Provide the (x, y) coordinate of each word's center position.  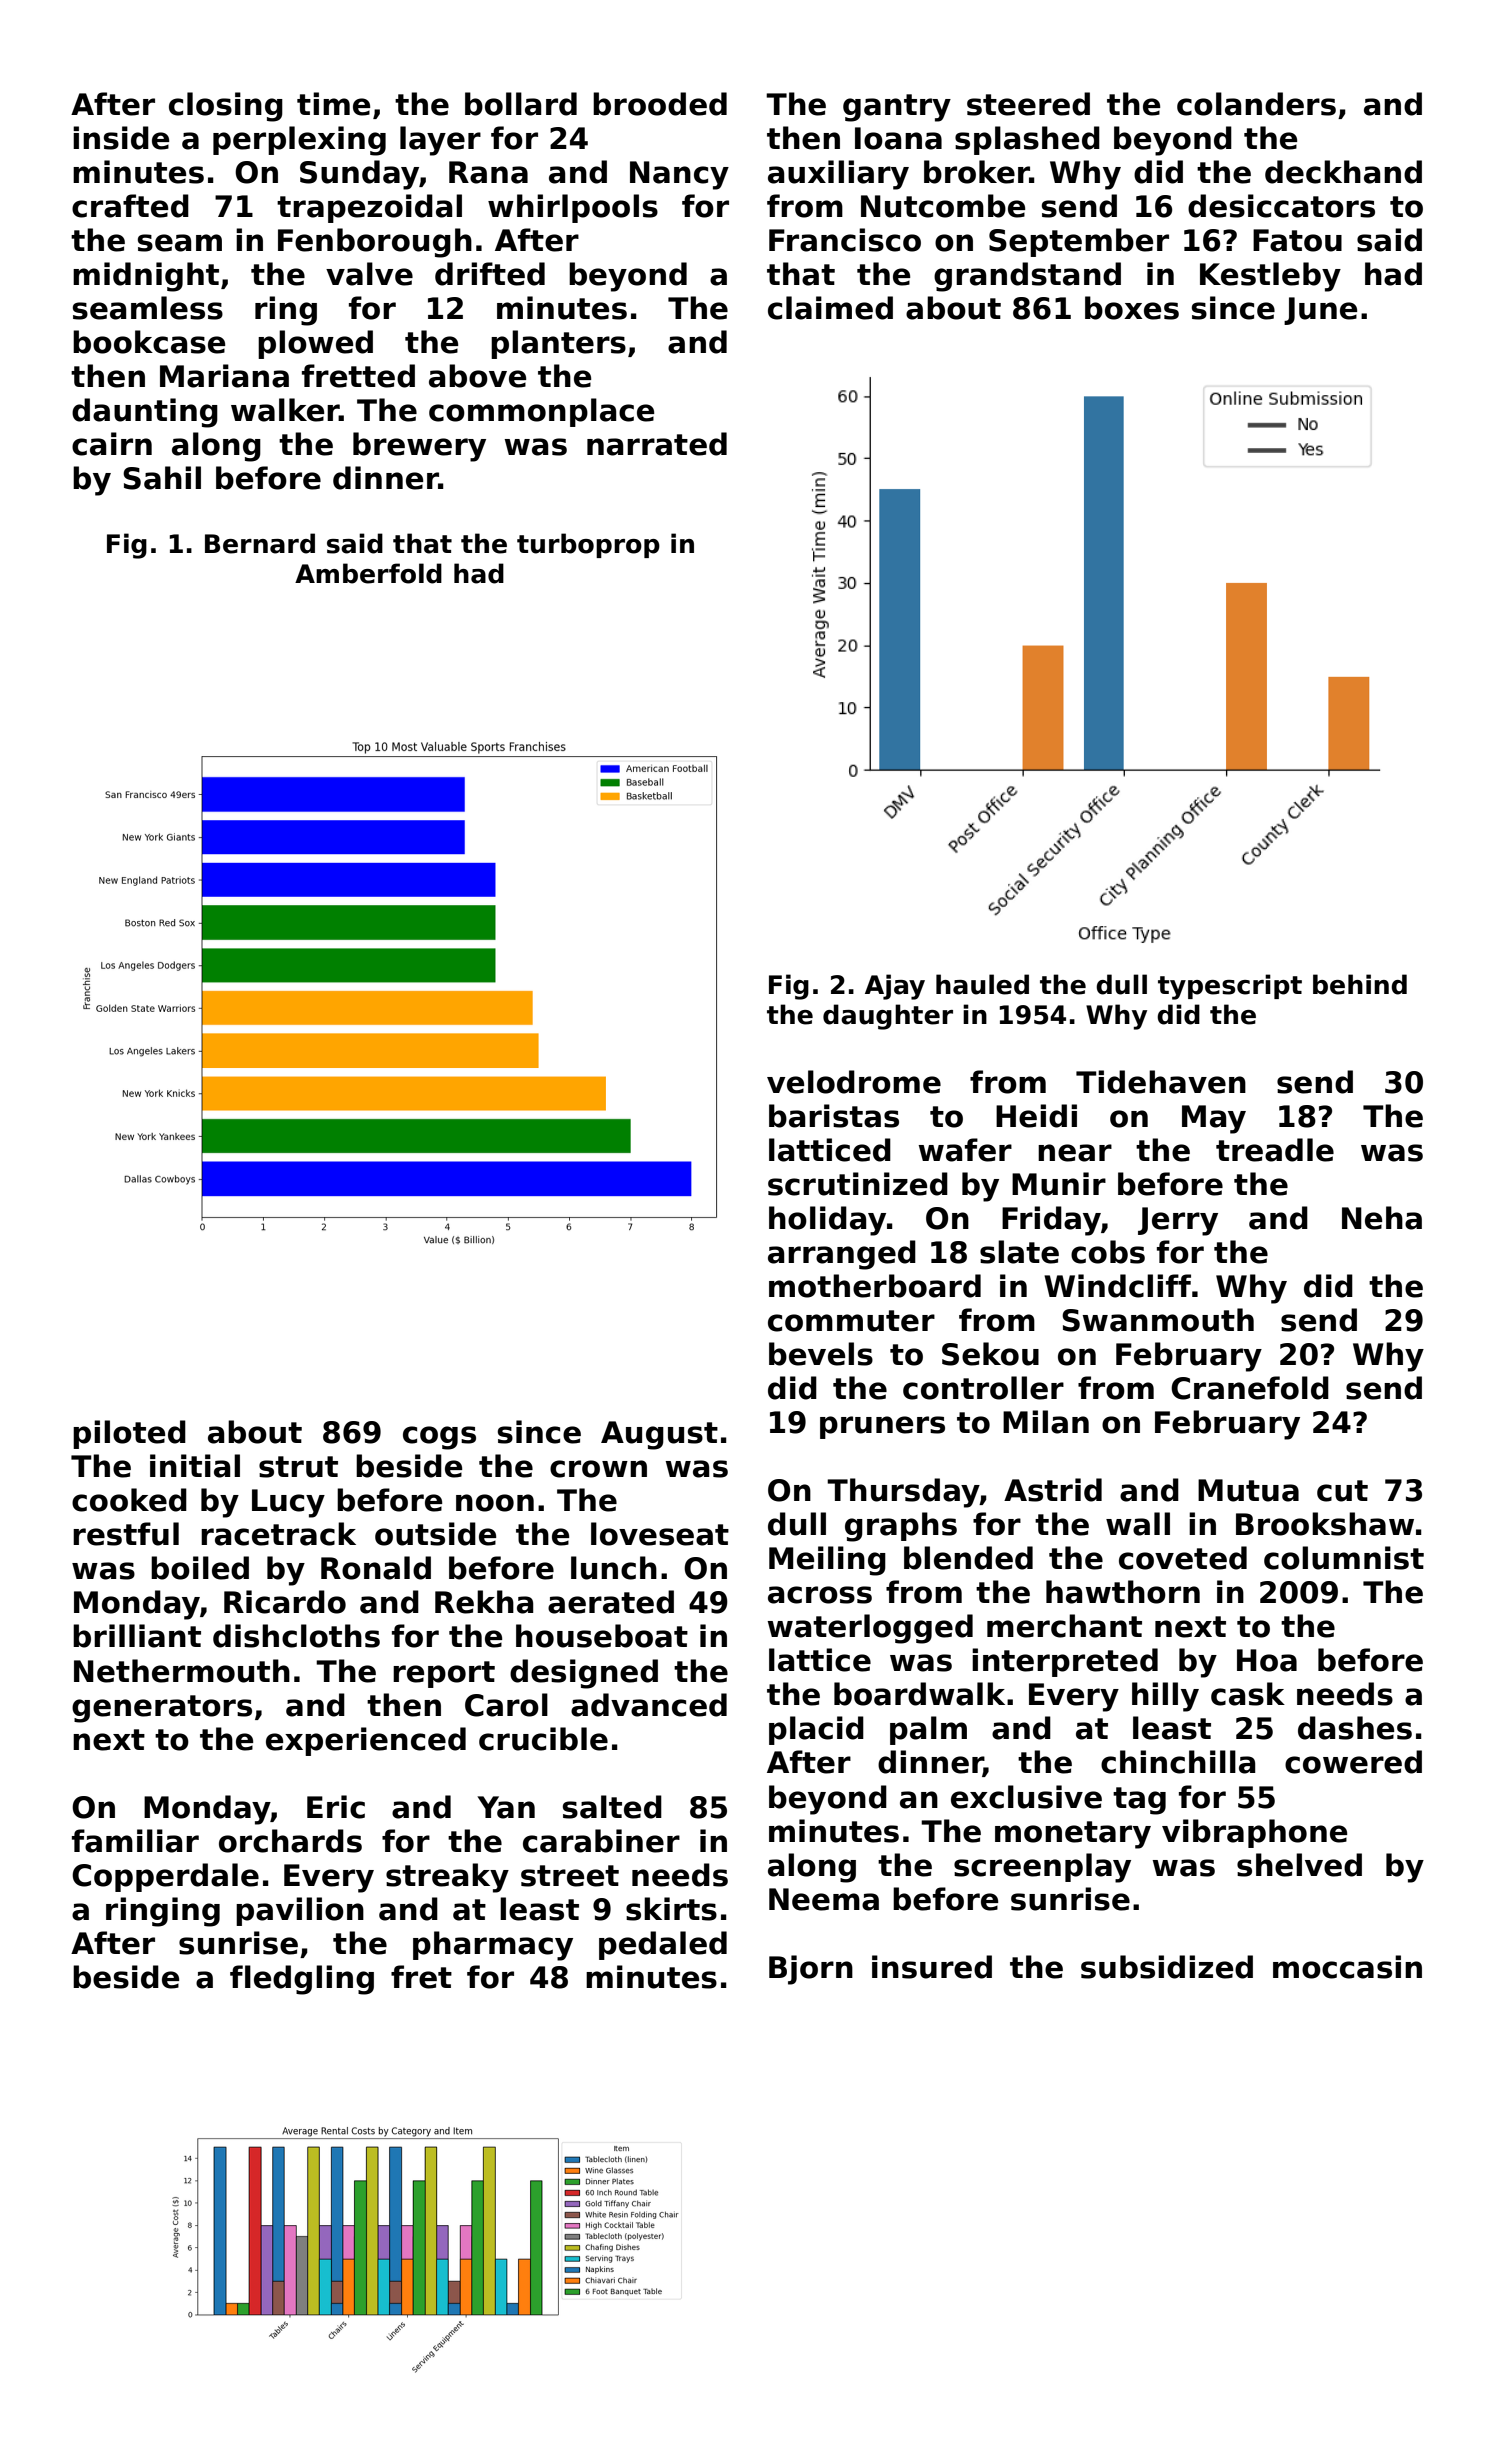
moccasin (1347, 1967)
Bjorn (811, 1970)
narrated (657, 444)
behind (1360, 984)
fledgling (302, 1980)
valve (369, 274)
